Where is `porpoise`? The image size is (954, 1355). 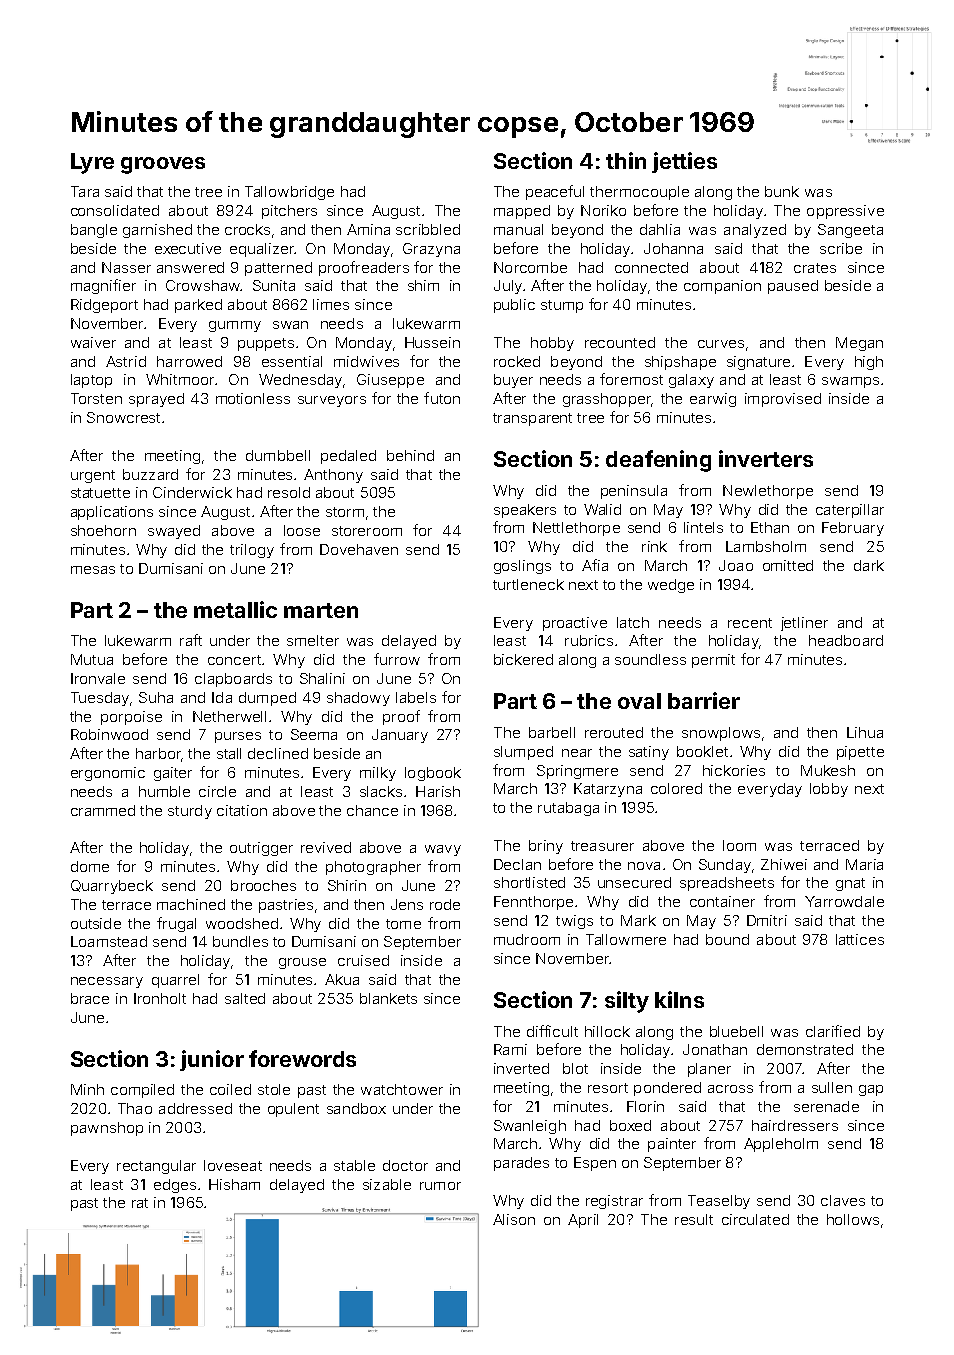
porpoise is located at coordinates (131, 718).
